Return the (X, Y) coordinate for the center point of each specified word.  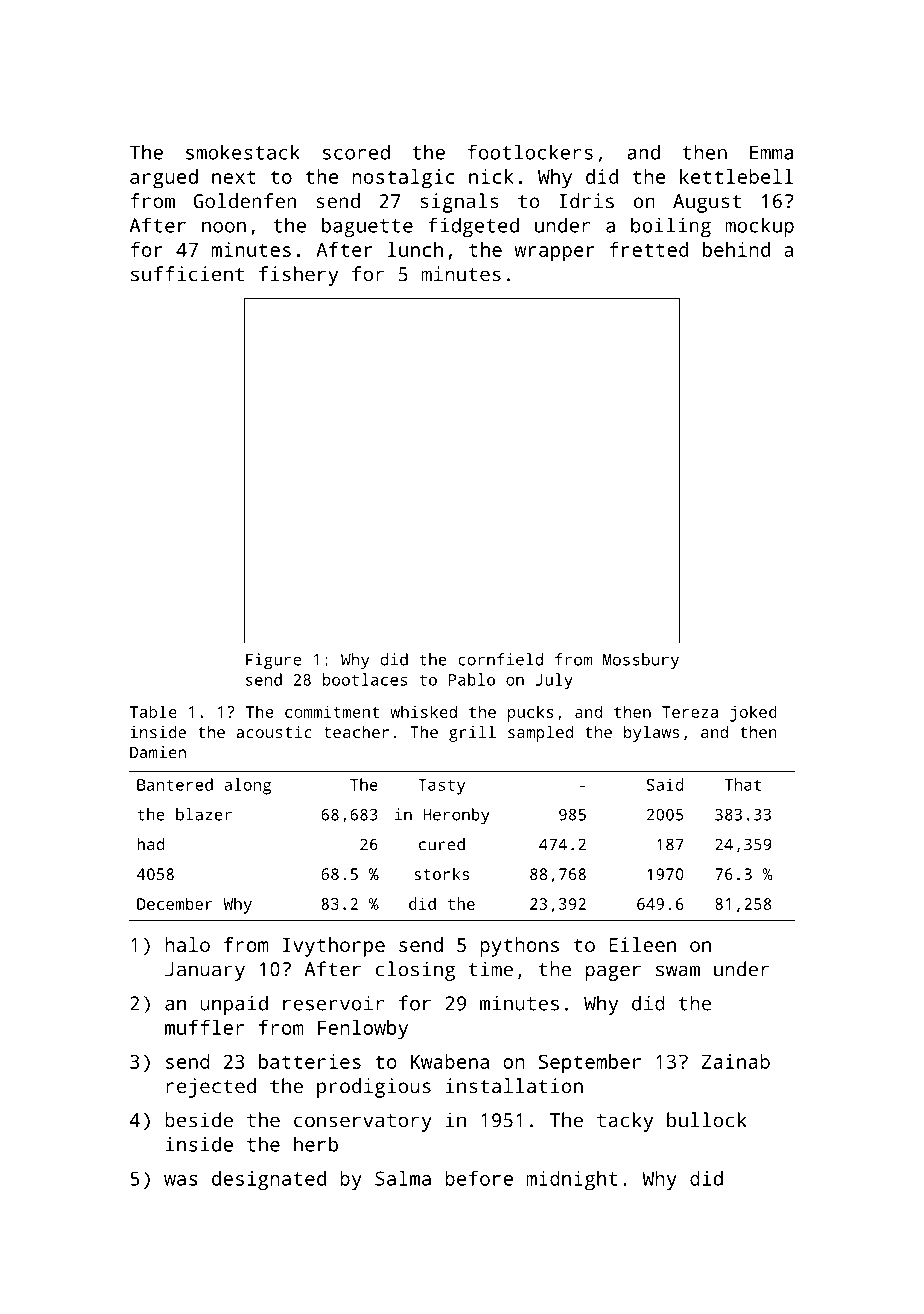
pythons (519, 947)
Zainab (736, 1061)
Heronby (456, 816)
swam (678, 971)
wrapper (555, 254)
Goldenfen (245, 201)
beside (199, 1120)
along (247, 786)
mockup (759, 227)
